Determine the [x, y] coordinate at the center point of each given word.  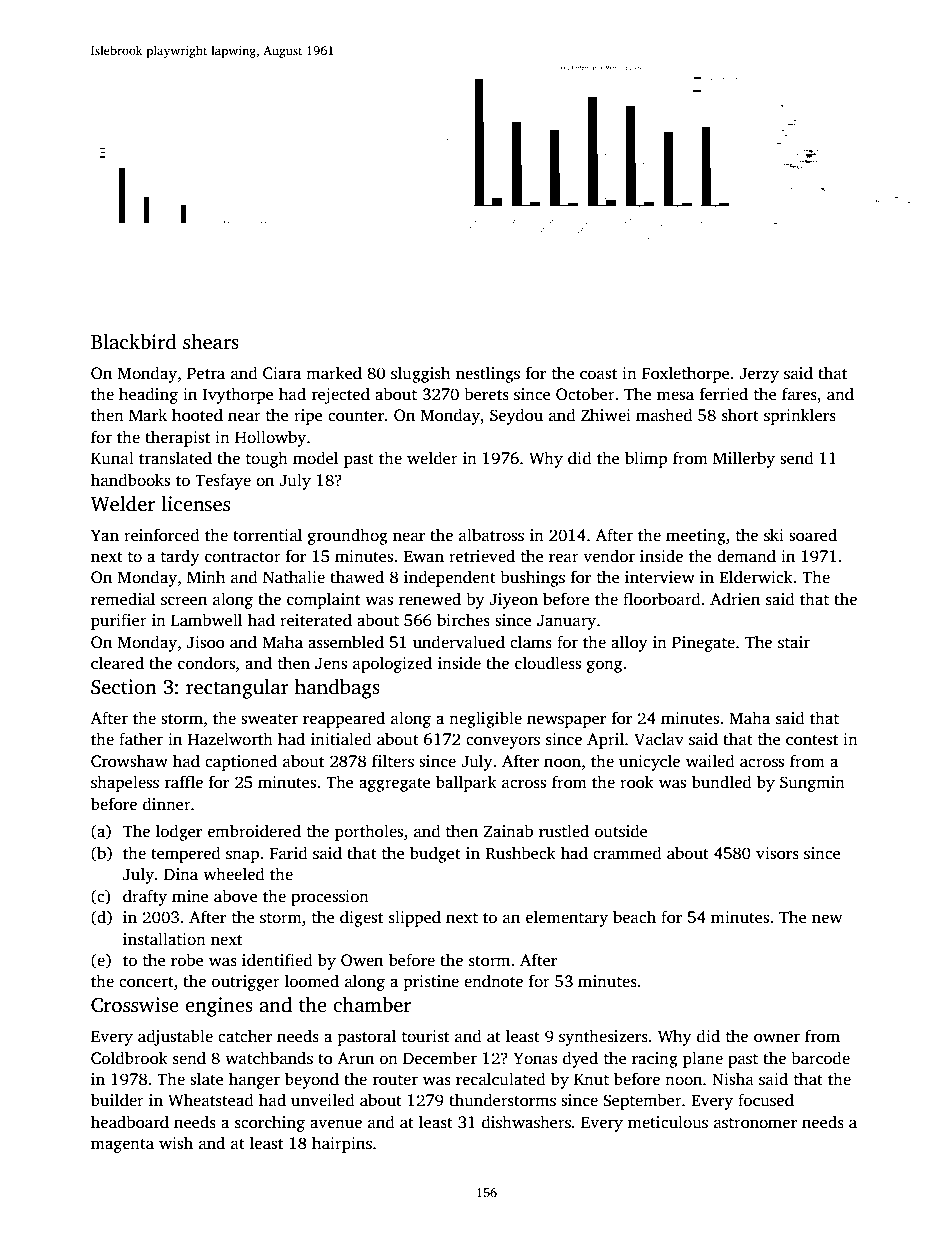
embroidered [254, 831]
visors [777, 853]
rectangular [237, 689]
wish [176, 1143]
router [395, 1080]
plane [703, 1059]
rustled [564, 831]
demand [746, 556]
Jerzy [759, 375]
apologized [392, 664]
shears [211, 342]
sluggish [420, 374]
